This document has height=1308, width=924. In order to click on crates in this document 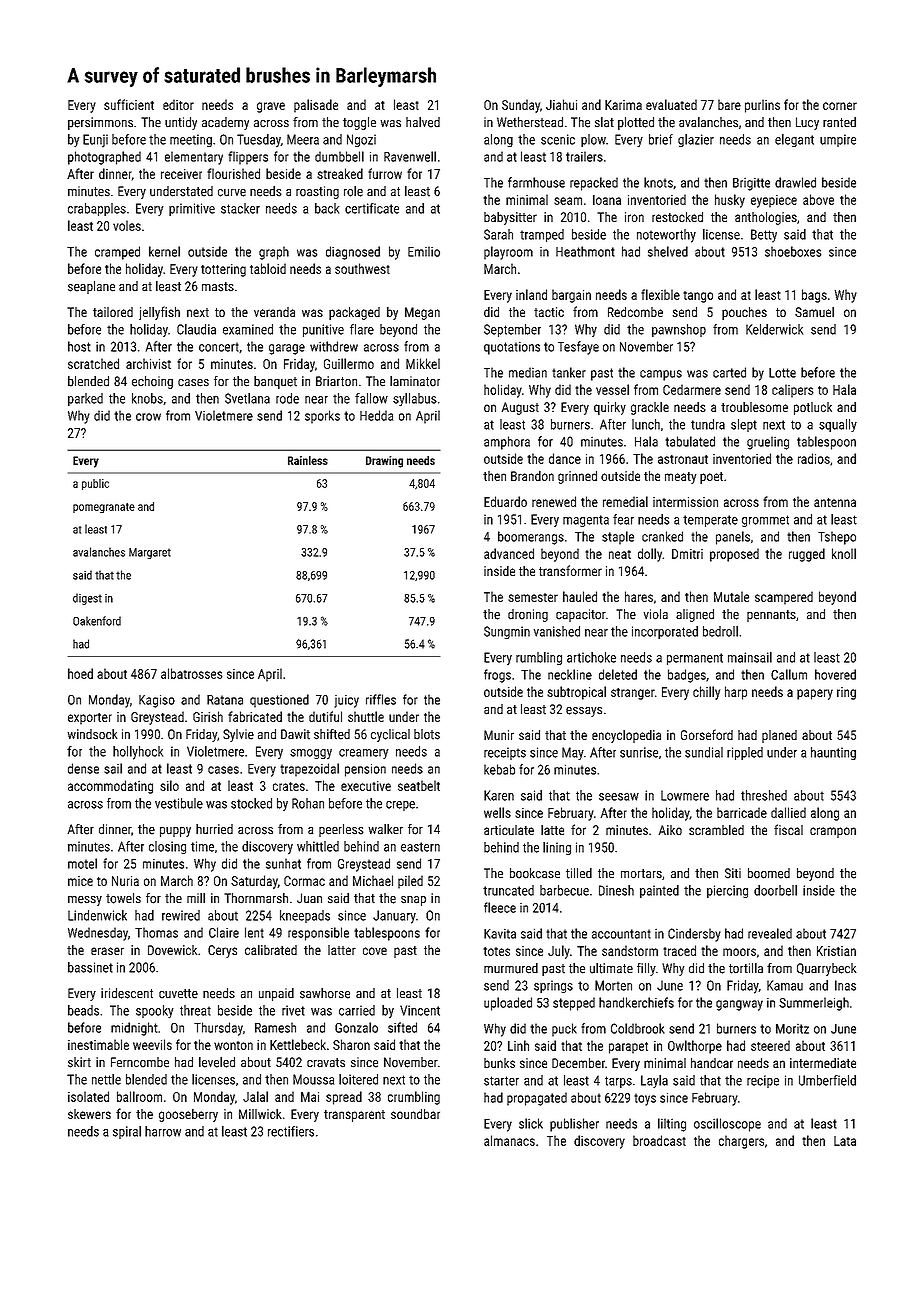, I will do `click(289, 786)`.
